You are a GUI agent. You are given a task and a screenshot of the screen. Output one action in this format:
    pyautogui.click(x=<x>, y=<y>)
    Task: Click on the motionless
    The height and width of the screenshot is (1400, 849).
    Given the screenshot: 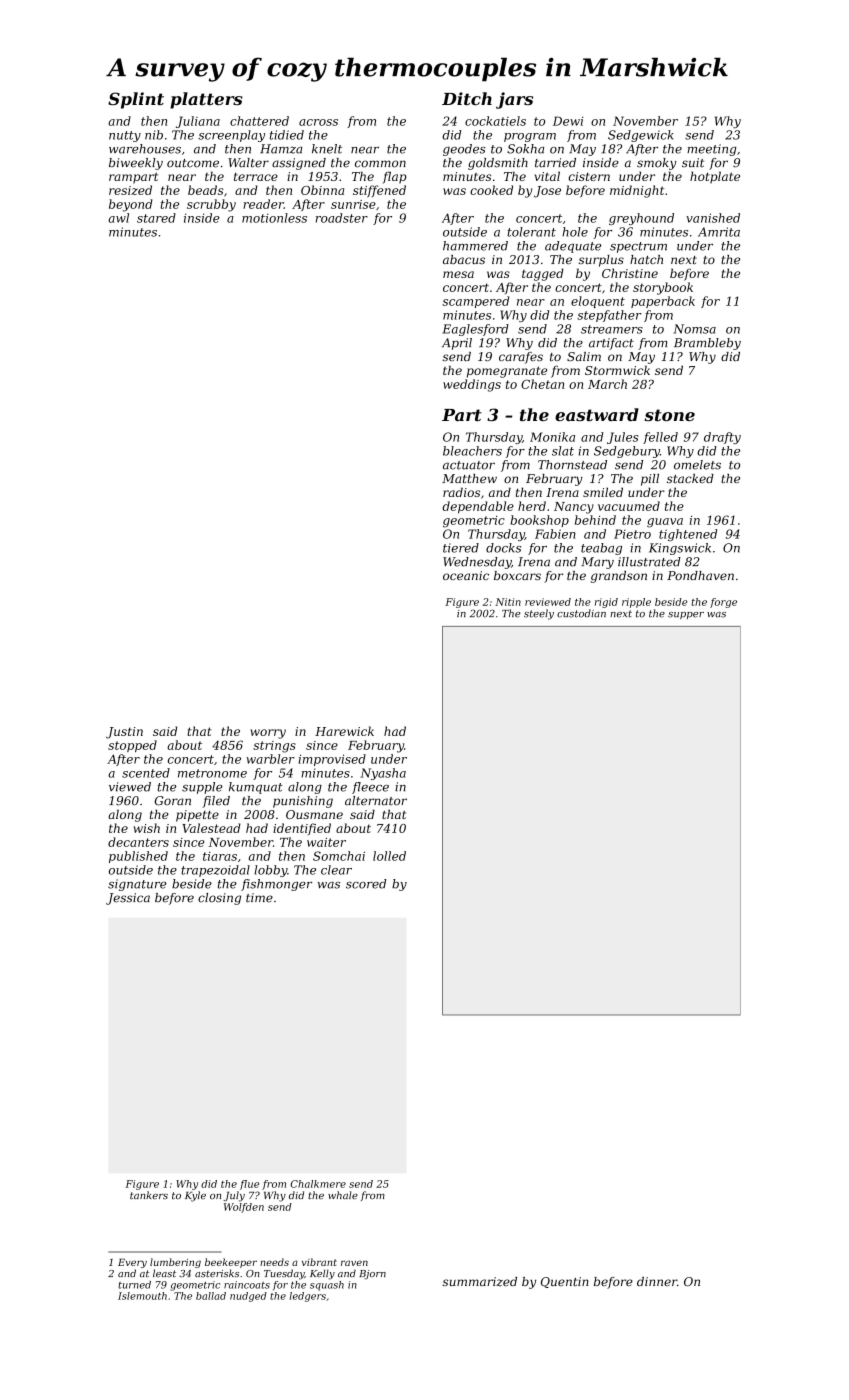 What is the action you would take?
    pyautogui.click(x=274, y=218)
